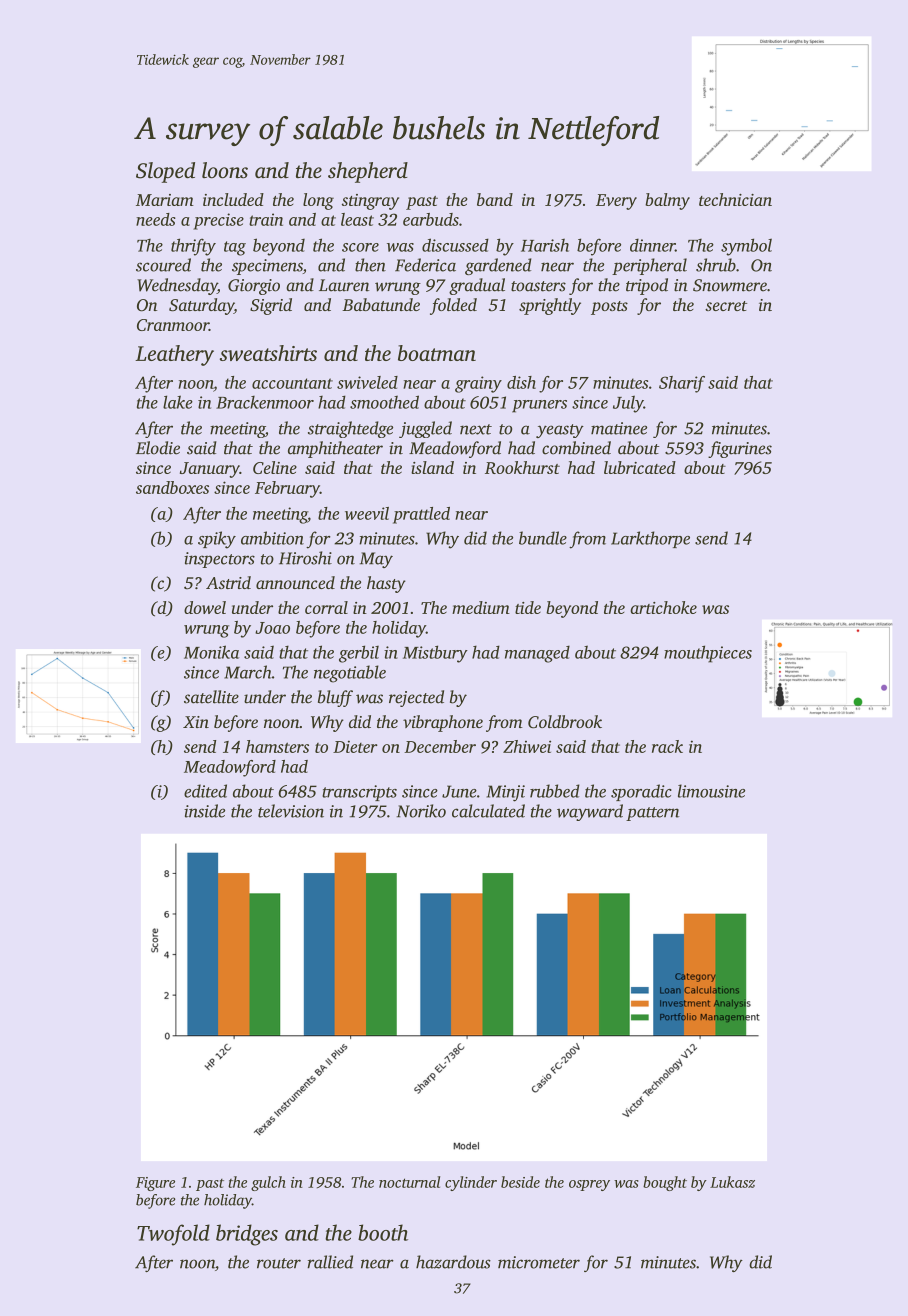 This screenshot has height=1316, width=908. I want to click on balmy, so click(667, 201).
